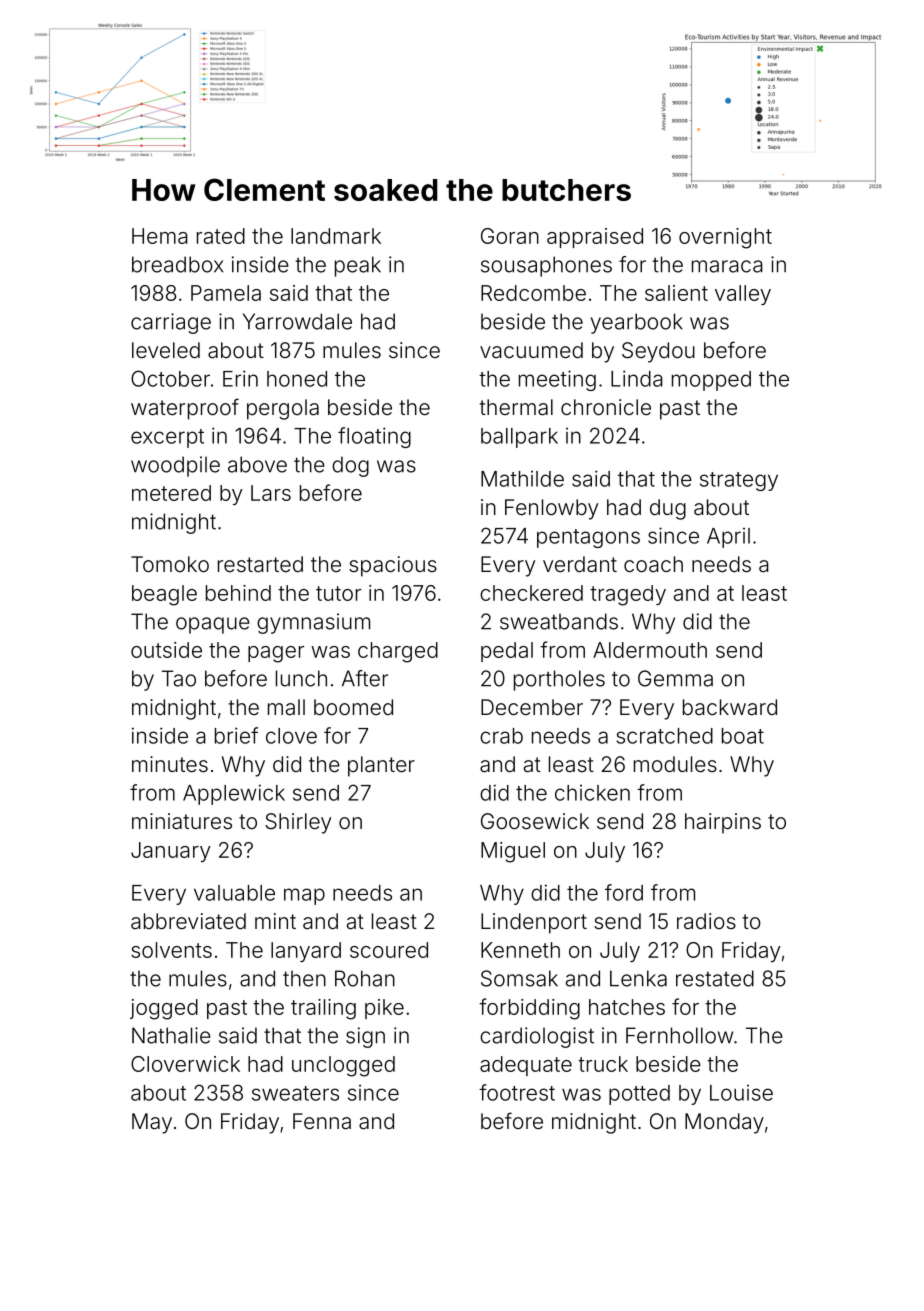  What do you see at coordinates (533, 293) in the document?
I see `Redcombe` at bounding box center [533, 293].
